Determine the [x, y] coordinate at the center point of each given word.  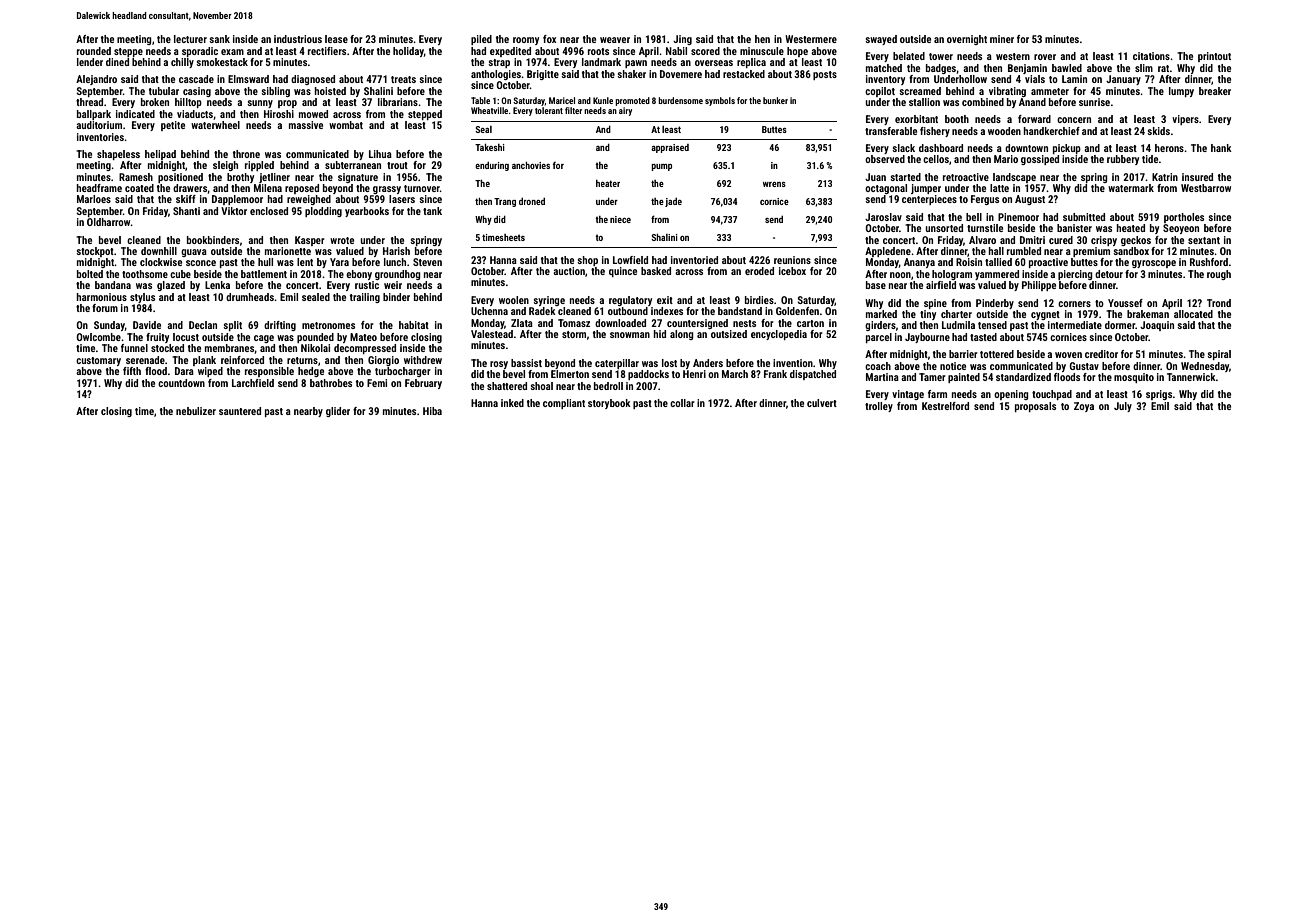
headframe [99, 188]
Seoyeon [1181, 229]
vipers [1185, 120]
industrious [298, 39]
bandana [113, 285]
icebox [792, 271]
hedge [311, 372]
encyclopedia [779, 335]
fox [549, 39]
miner [1002, 39]
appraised [670, 148]
